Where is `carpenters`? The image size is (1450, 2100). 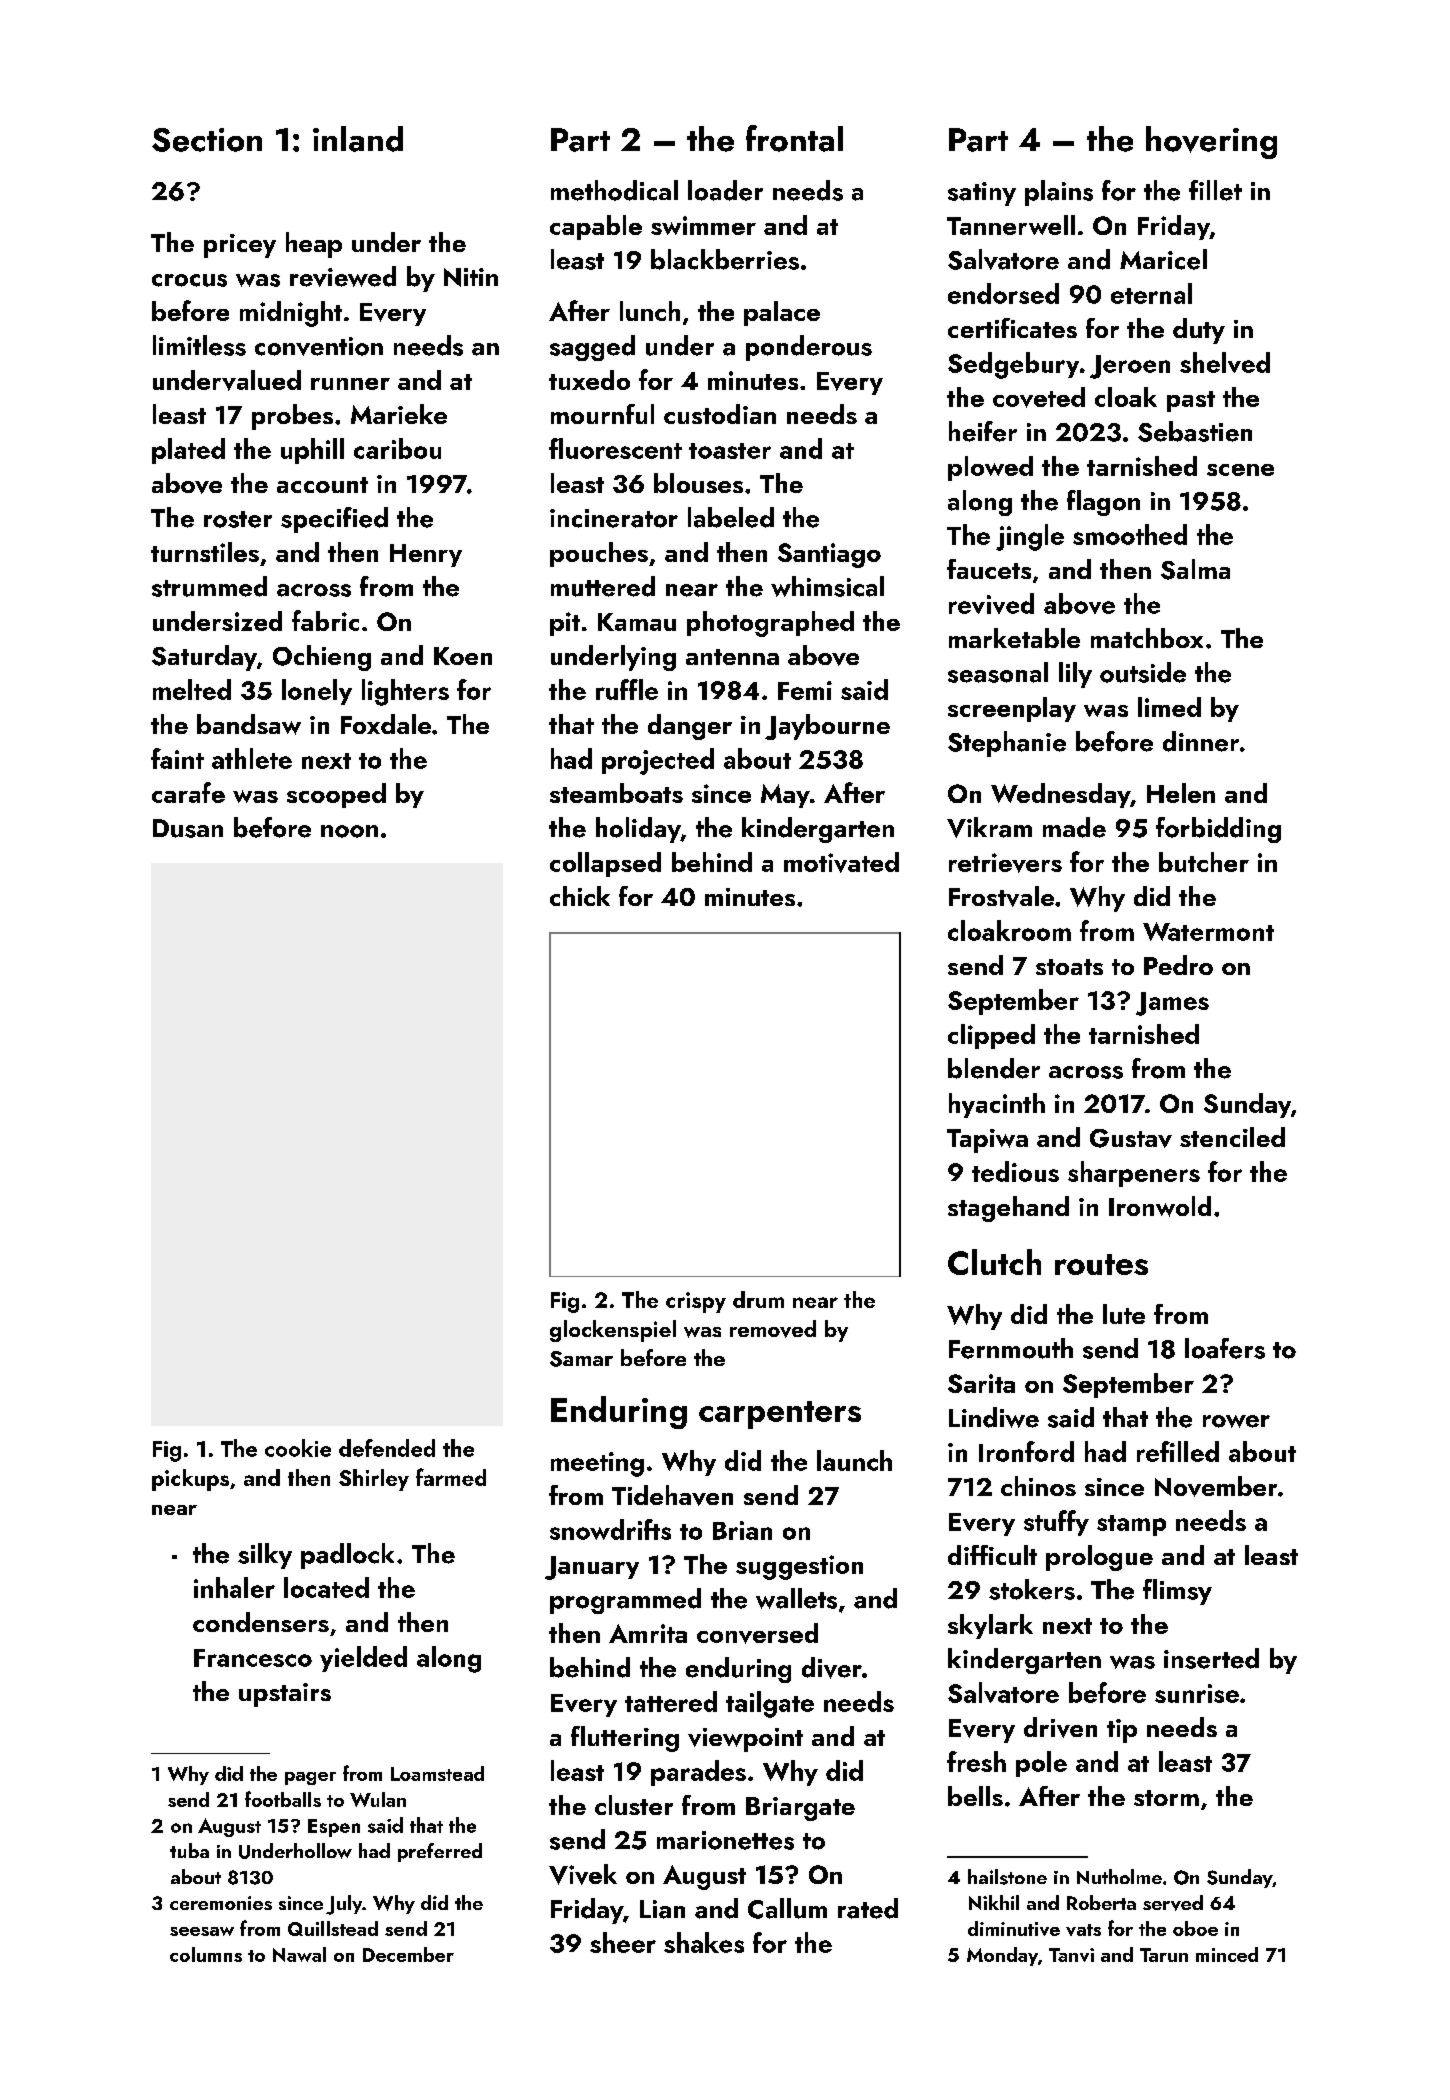
carpenters is located at coordinates (780, 1415).
